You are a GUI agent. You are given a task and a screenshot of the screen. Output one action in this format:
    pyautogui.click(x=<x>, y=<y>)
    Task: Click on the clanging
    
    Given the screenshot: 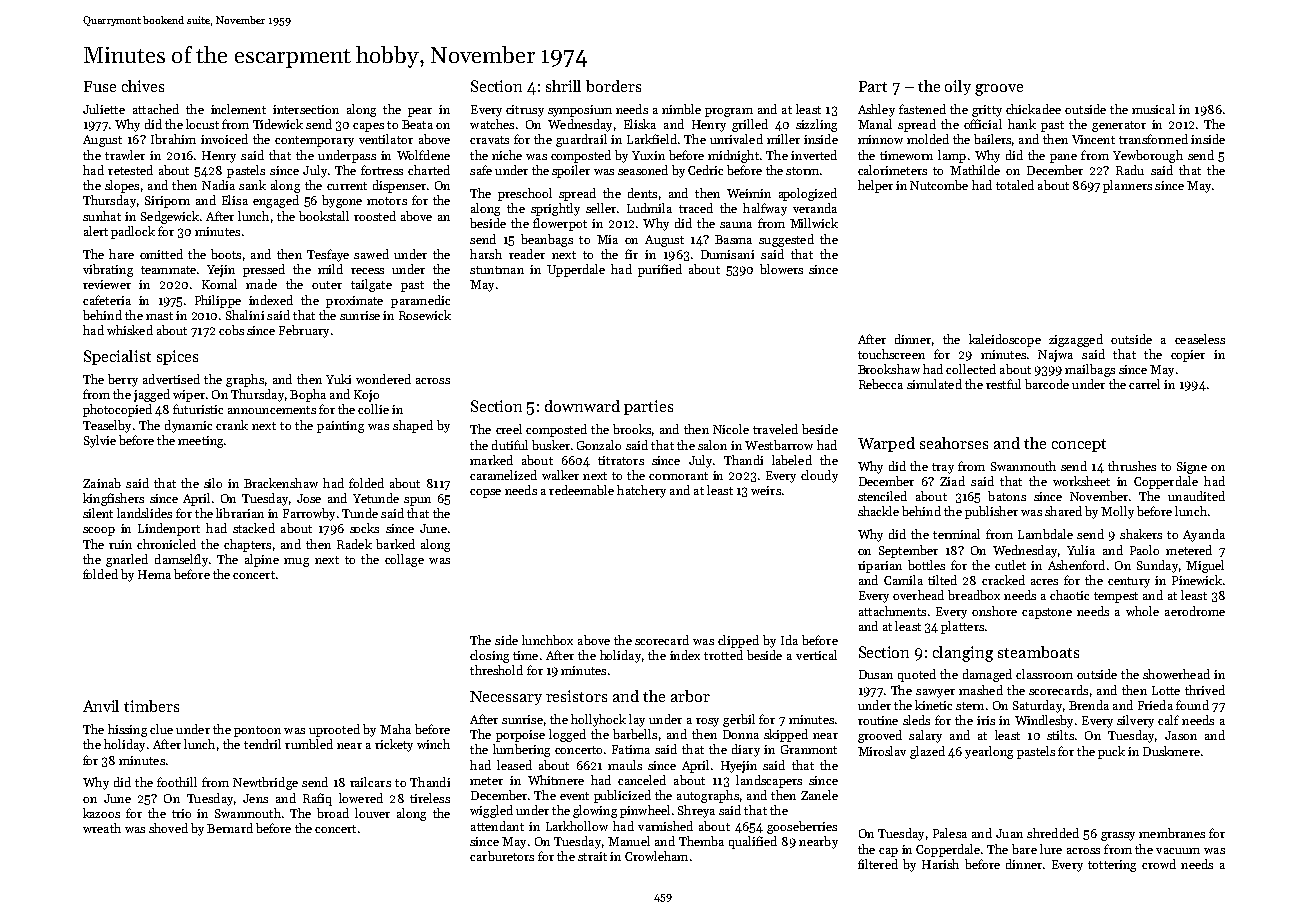 What is the action you would take?
    pyautogui.click(x=963, y=654)
